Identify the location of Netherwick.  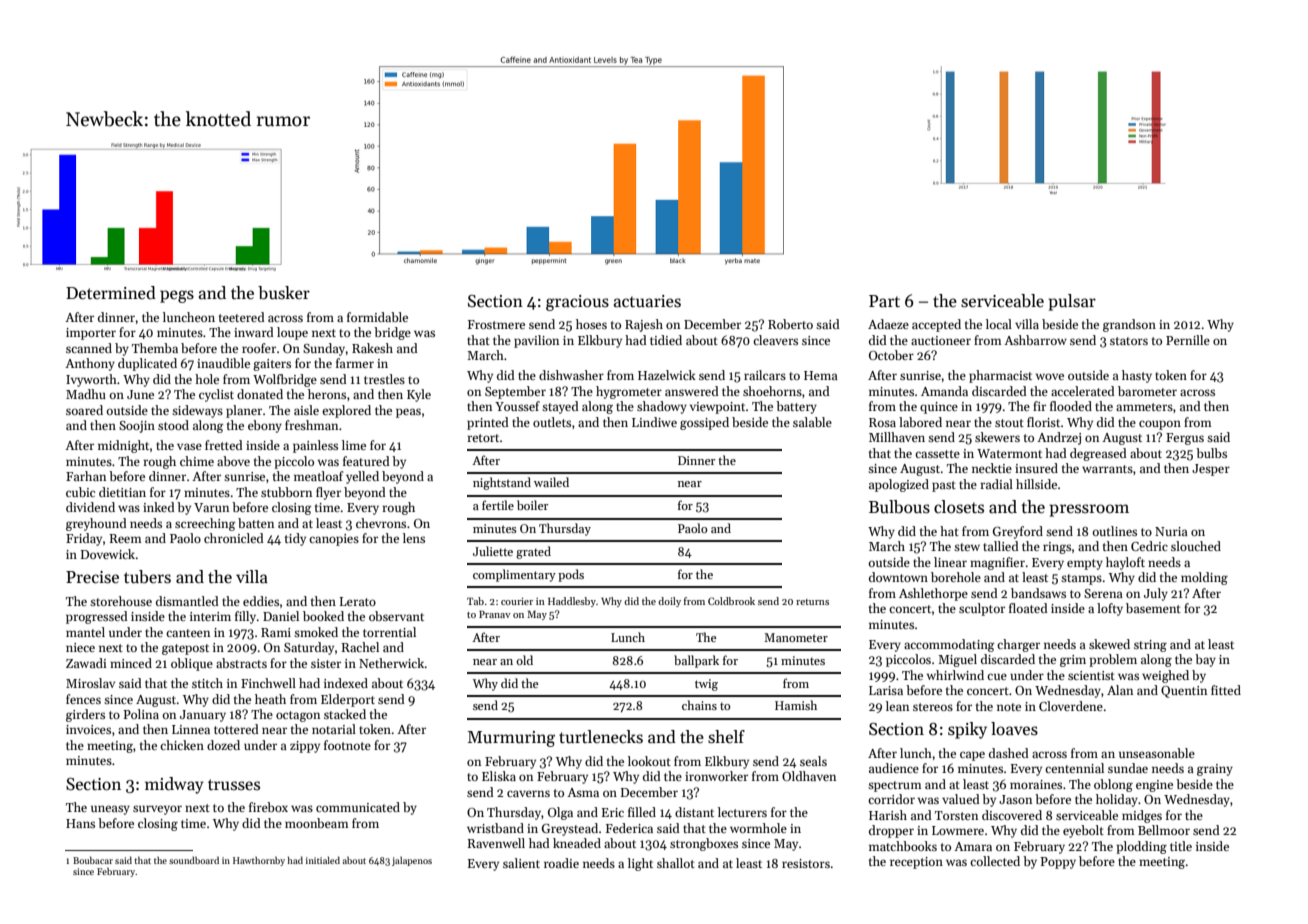
(392, 663).
